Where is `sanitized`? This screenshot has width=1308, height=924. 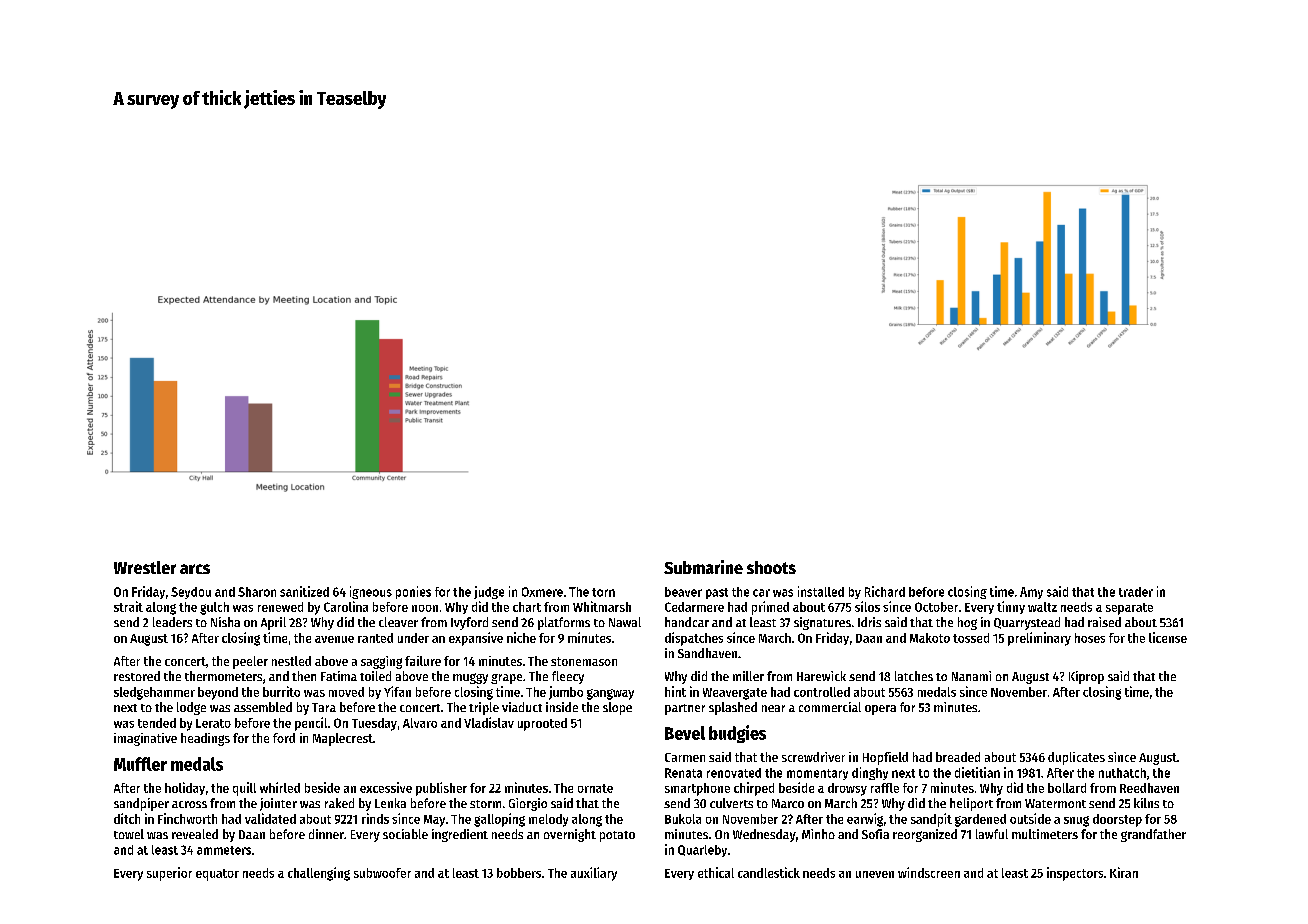
sanitized is located at coordinates (304, 591).
